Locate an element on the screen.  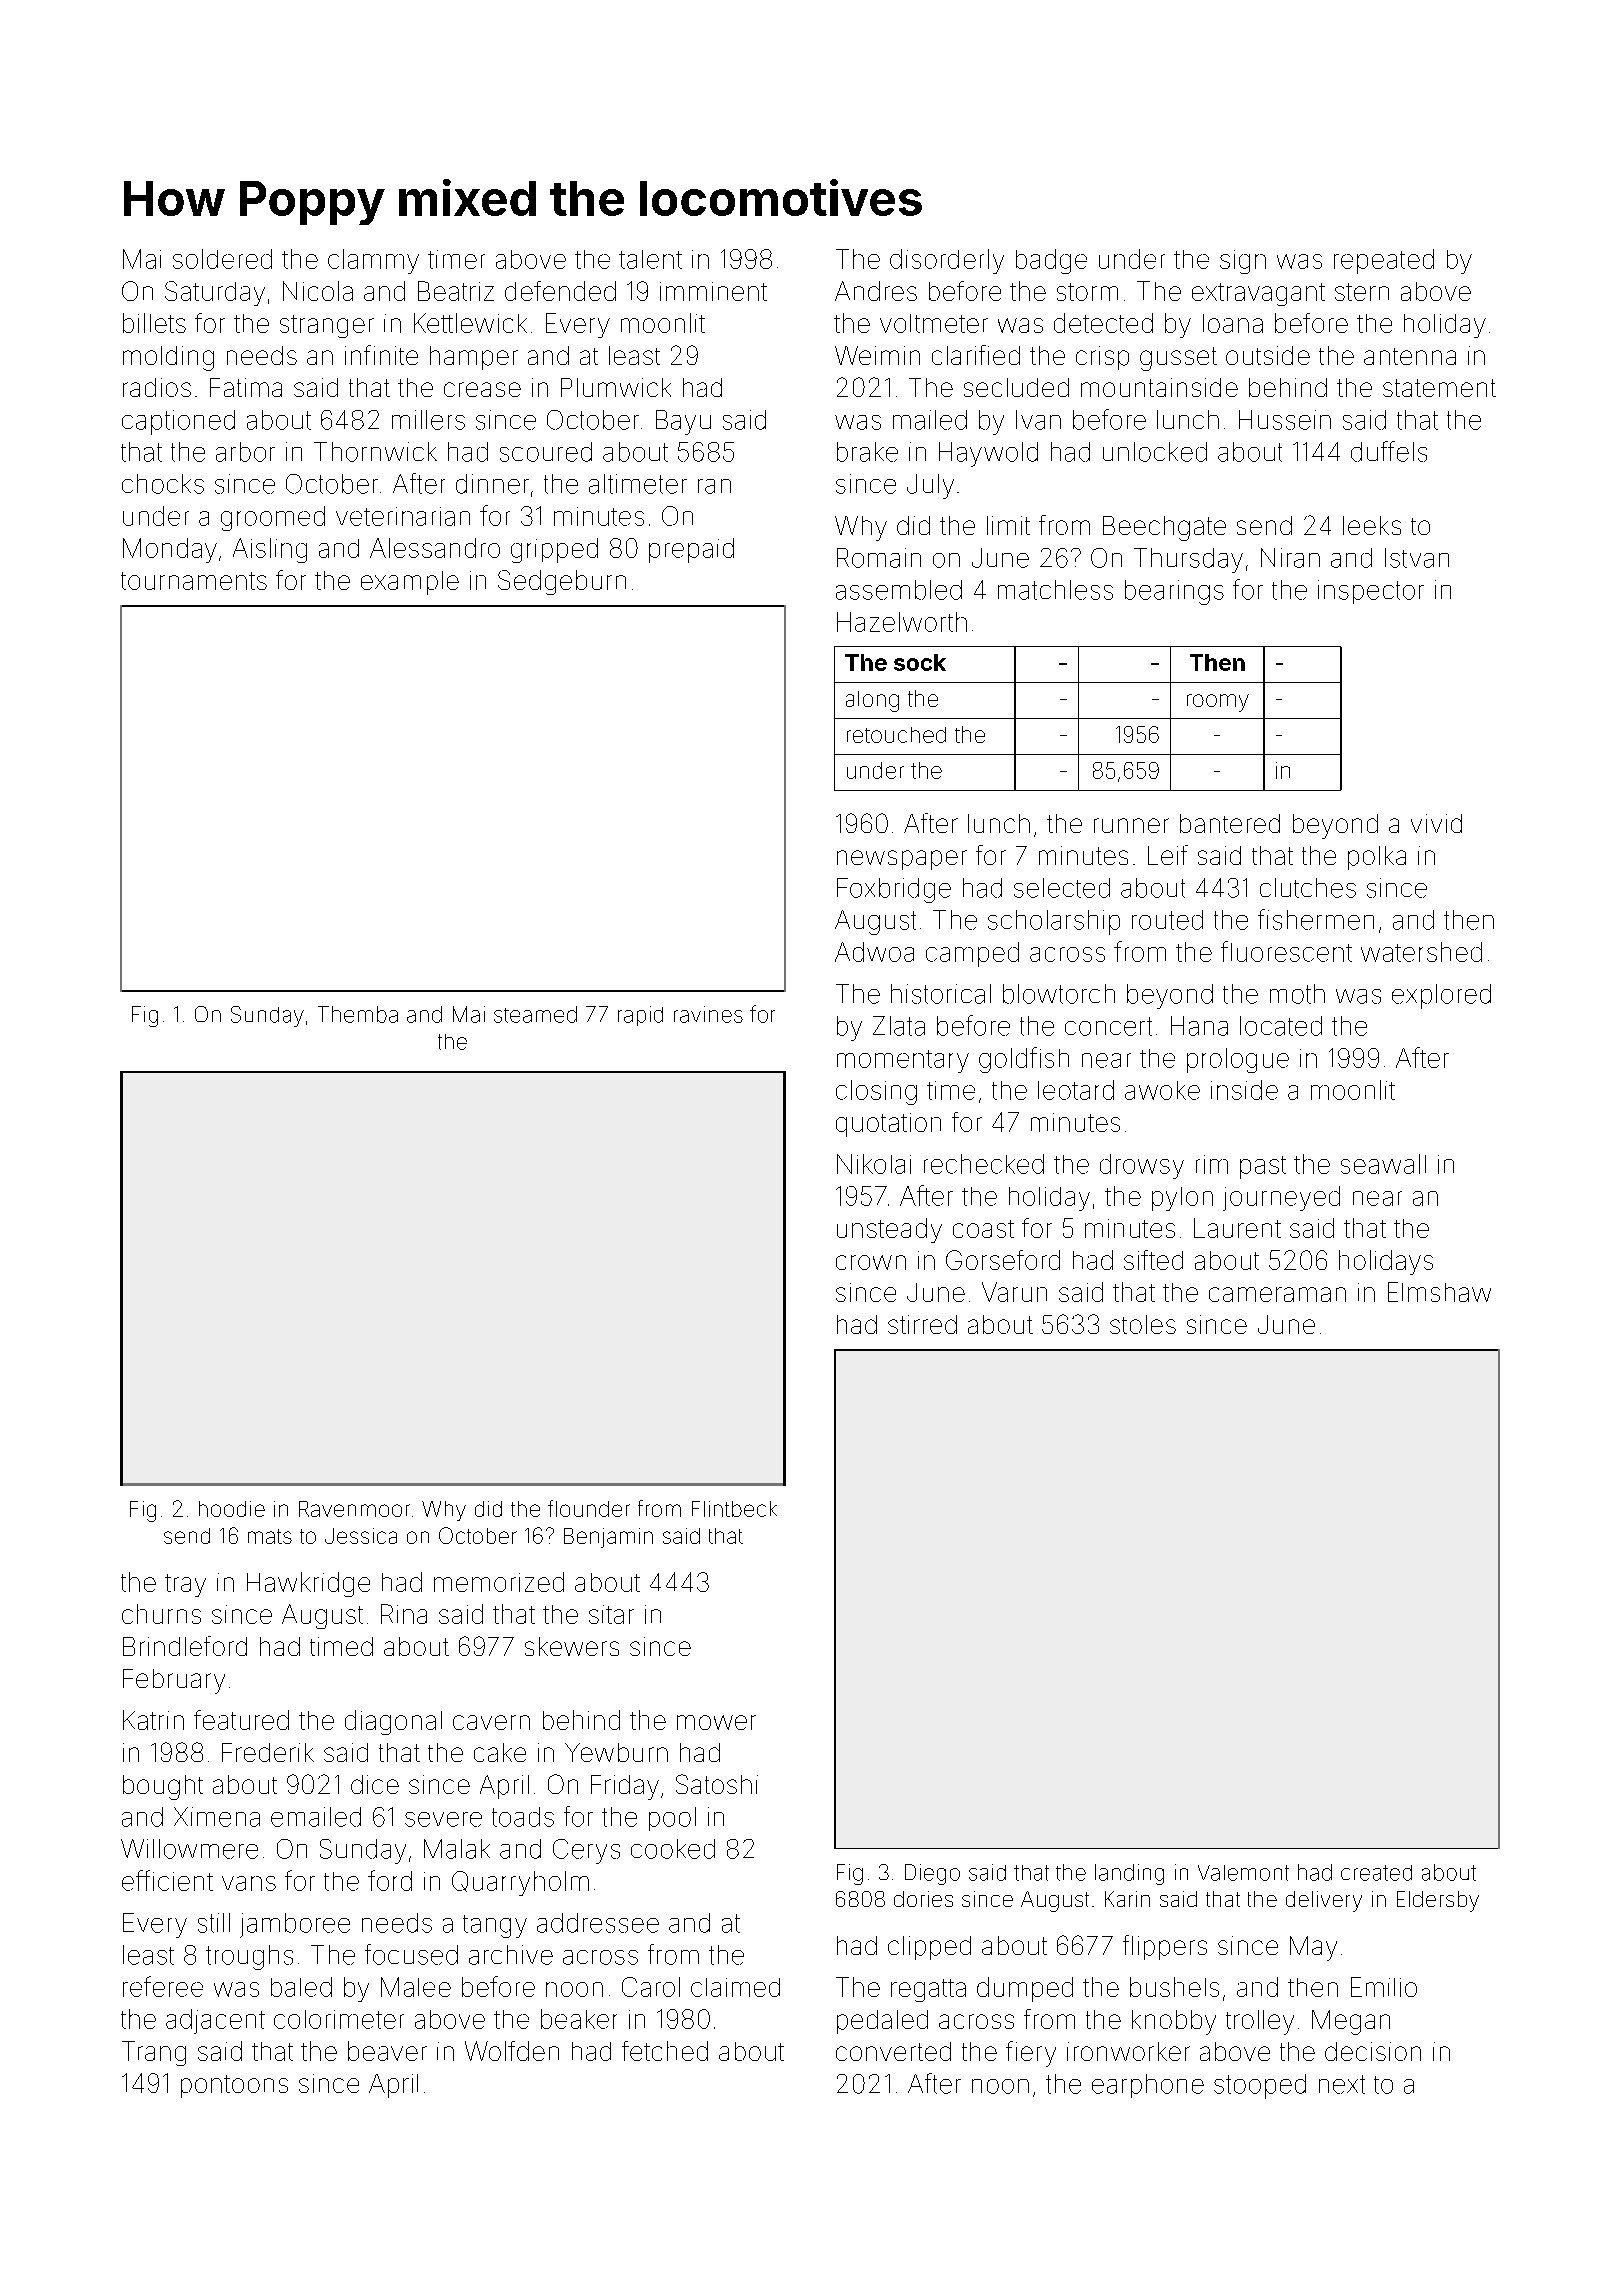
flippers is located at coordinates (1165, 1947).
